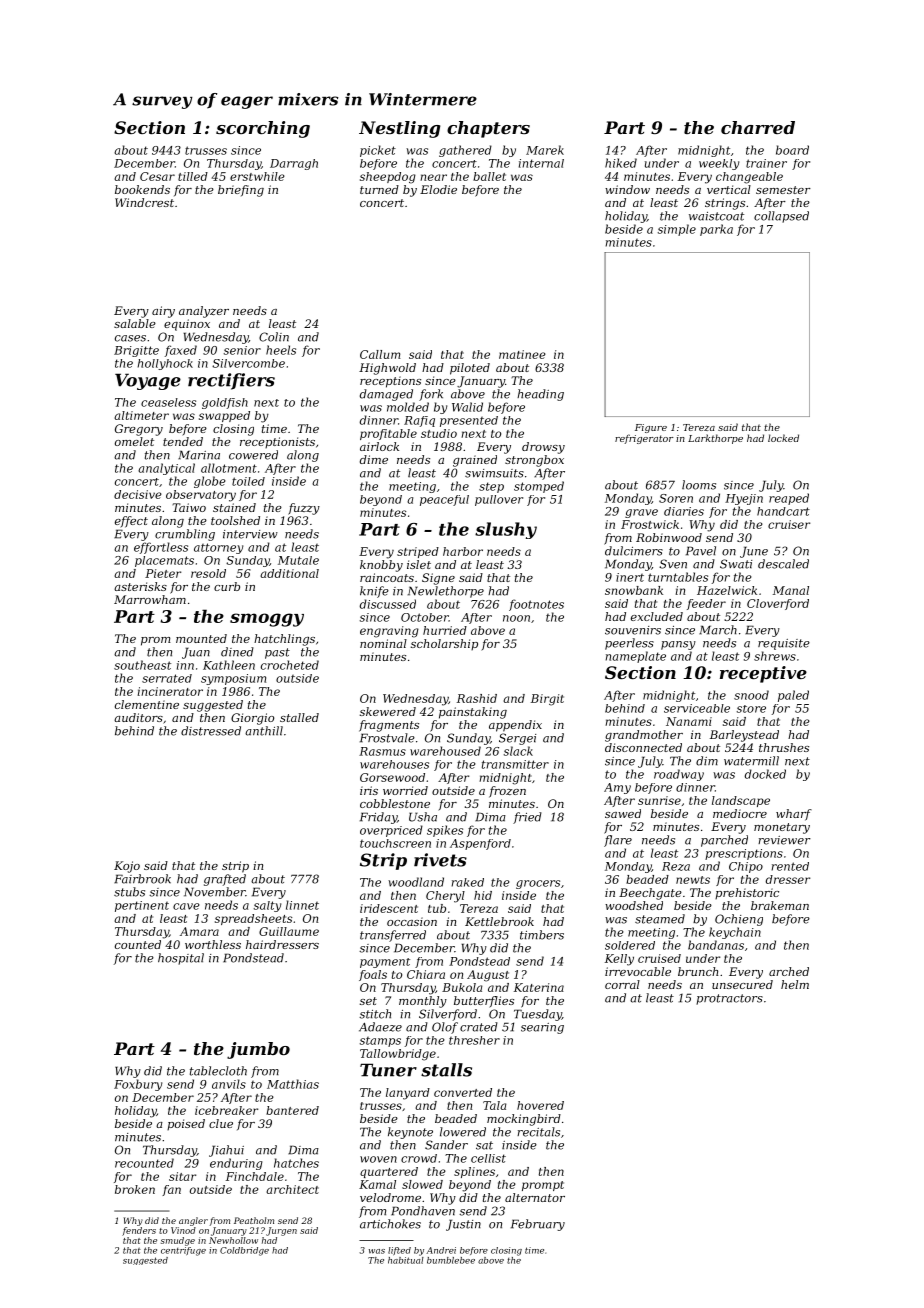  I want to click on Nestling, so click(399, 129).
